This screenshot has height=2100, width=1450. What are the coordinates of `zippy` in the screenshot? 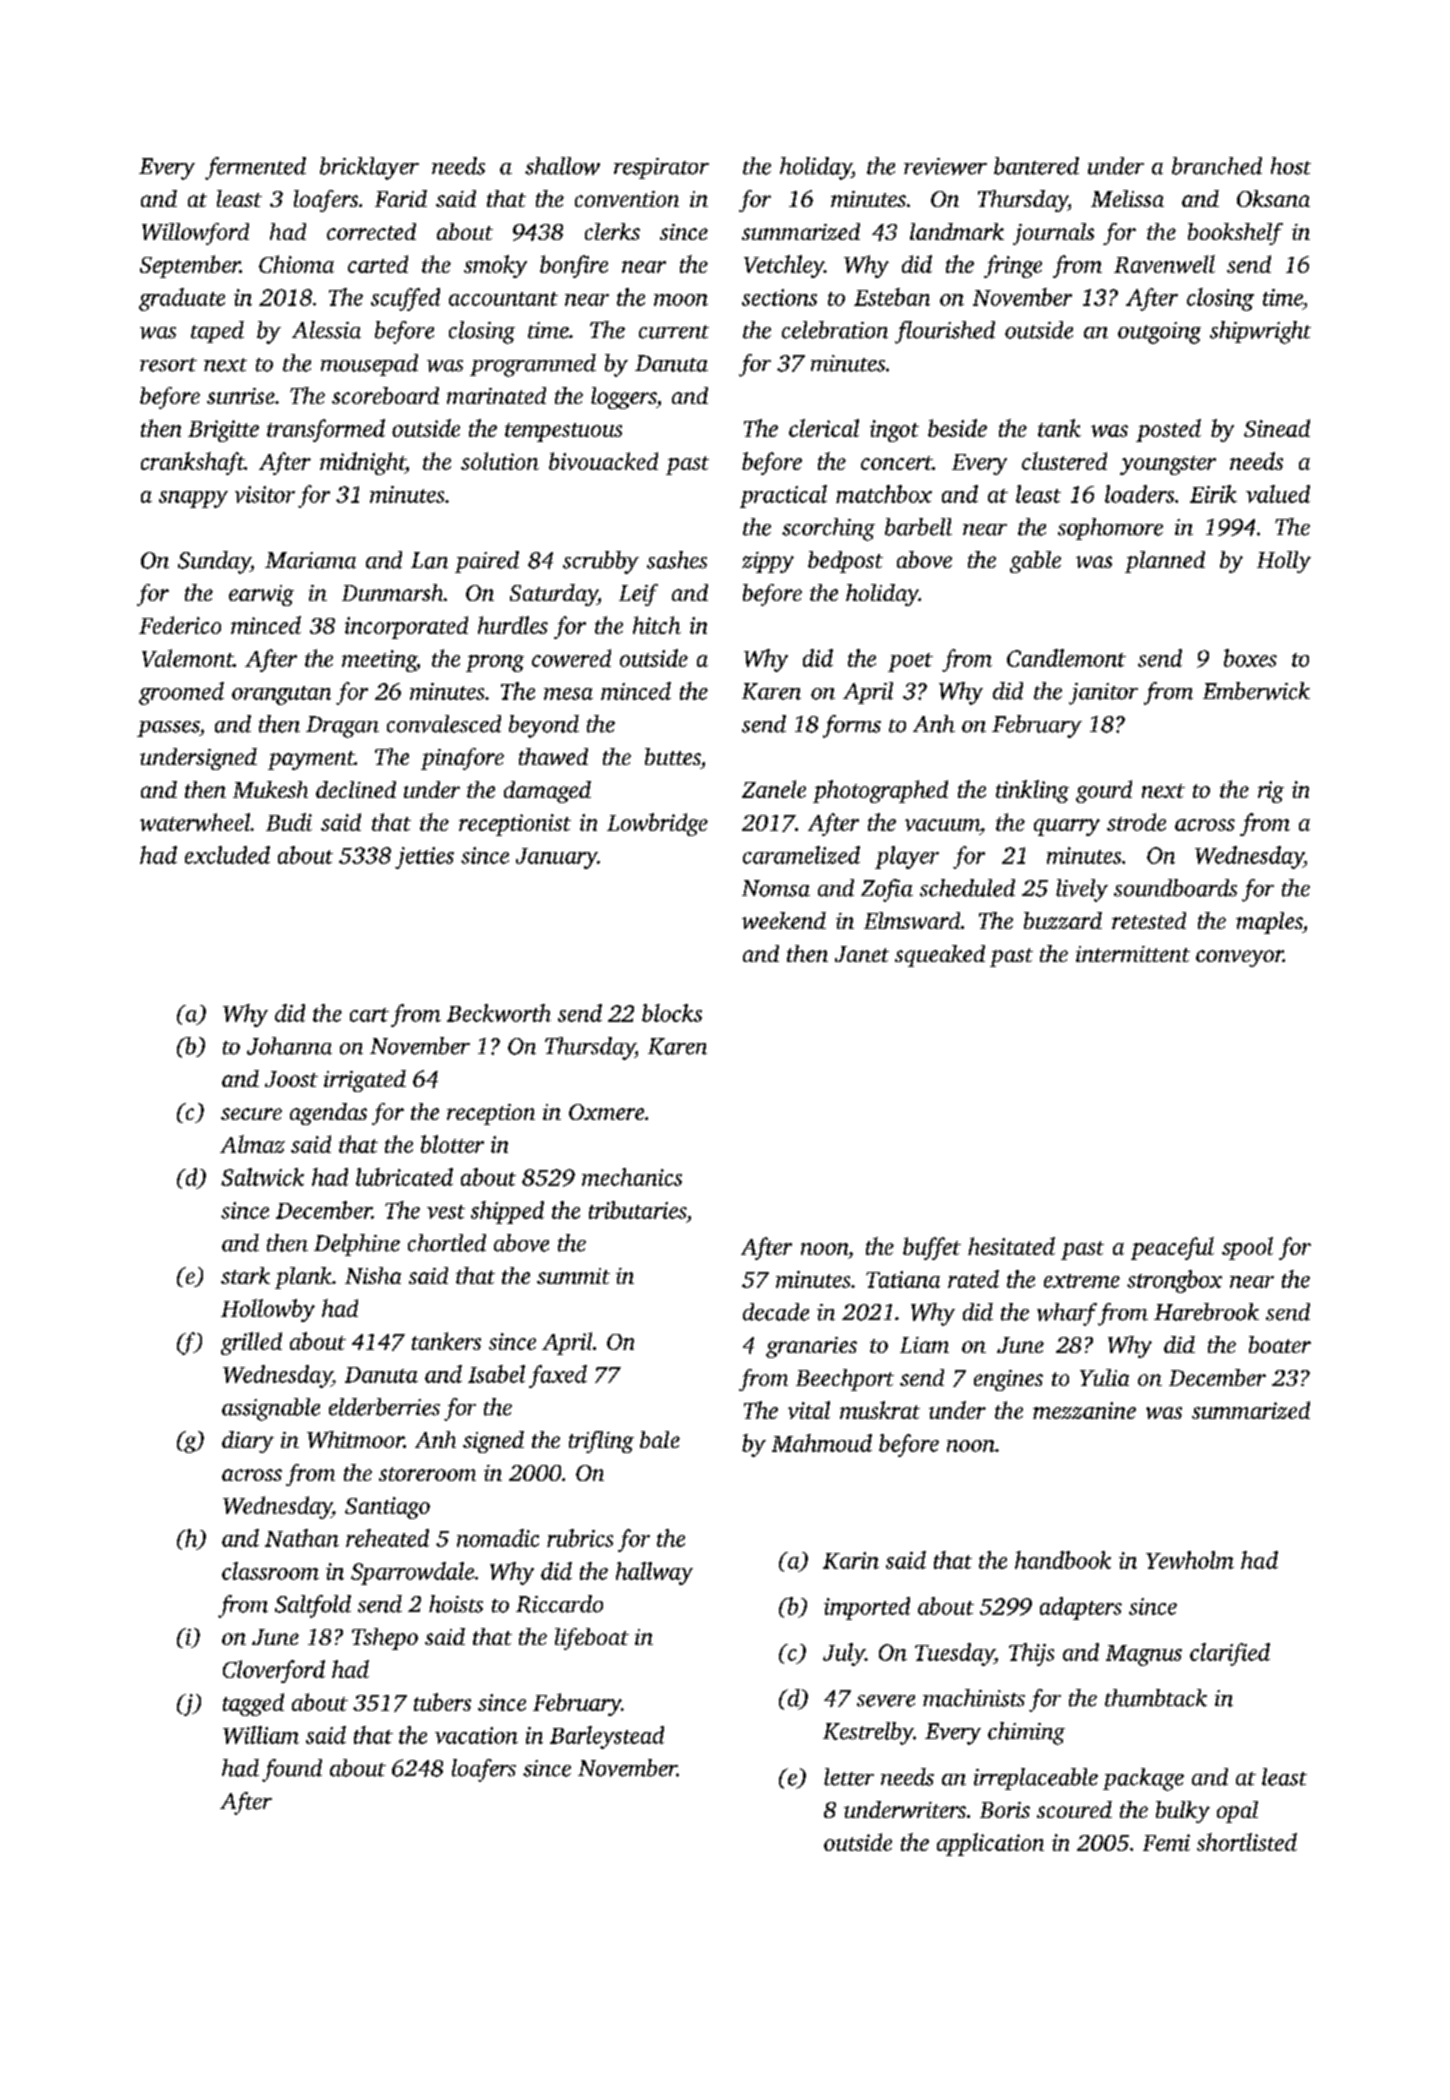 It's located at (768, 562).
